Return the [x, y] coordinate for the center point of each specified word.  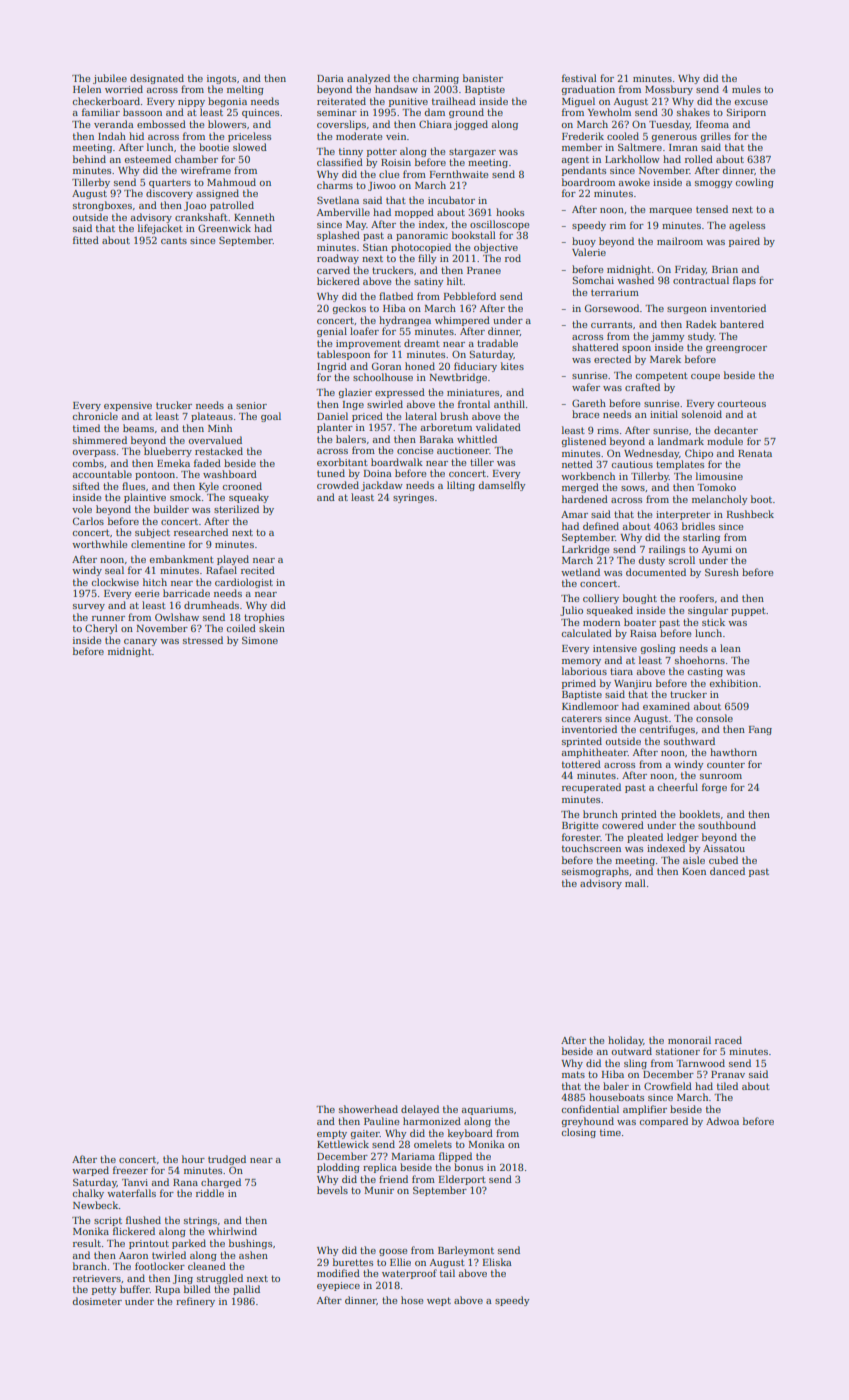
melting [245, 90]
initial [664, 414]
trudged [227, 1160]
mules [746, 89]
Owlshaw [177, 617]
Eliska [497, 1262]
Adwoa [722, 1121]
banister [483, 78]
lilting [461, 486]
